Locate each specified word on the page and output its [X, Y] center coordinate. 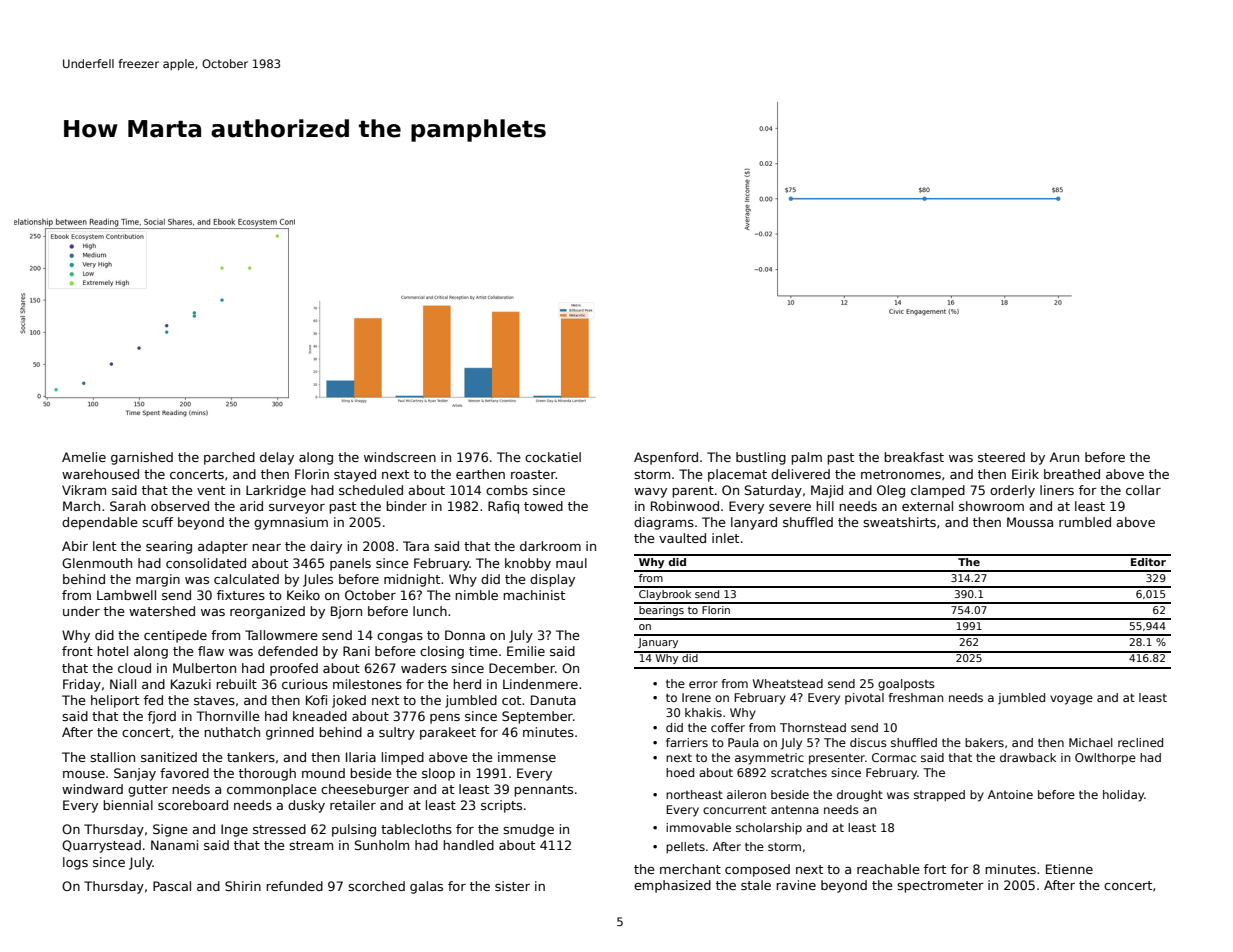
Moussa [1030, 522]
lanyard [754, 523]
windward [92, 789]
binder [406, 506]
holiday [1124, 796]
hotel [112, 651]
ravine [796, 885]
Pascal [172, 886]
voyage [1071, 700]
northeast [694, 794]
